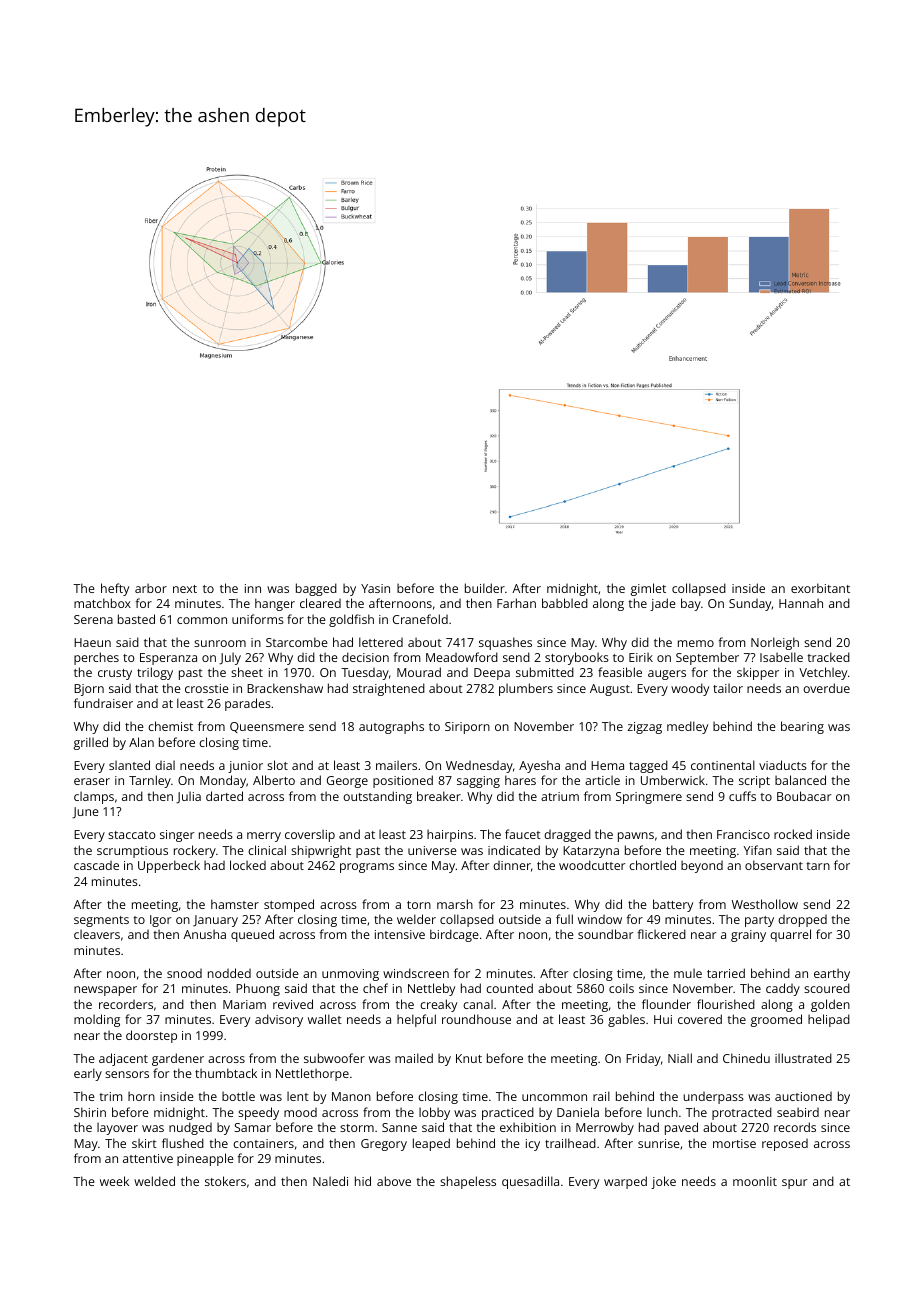 The image size is (924, 1308). What do you see at coordinates (758, 673) in the screenshot?
I see `skipper` at bounding box center [758, 673].
